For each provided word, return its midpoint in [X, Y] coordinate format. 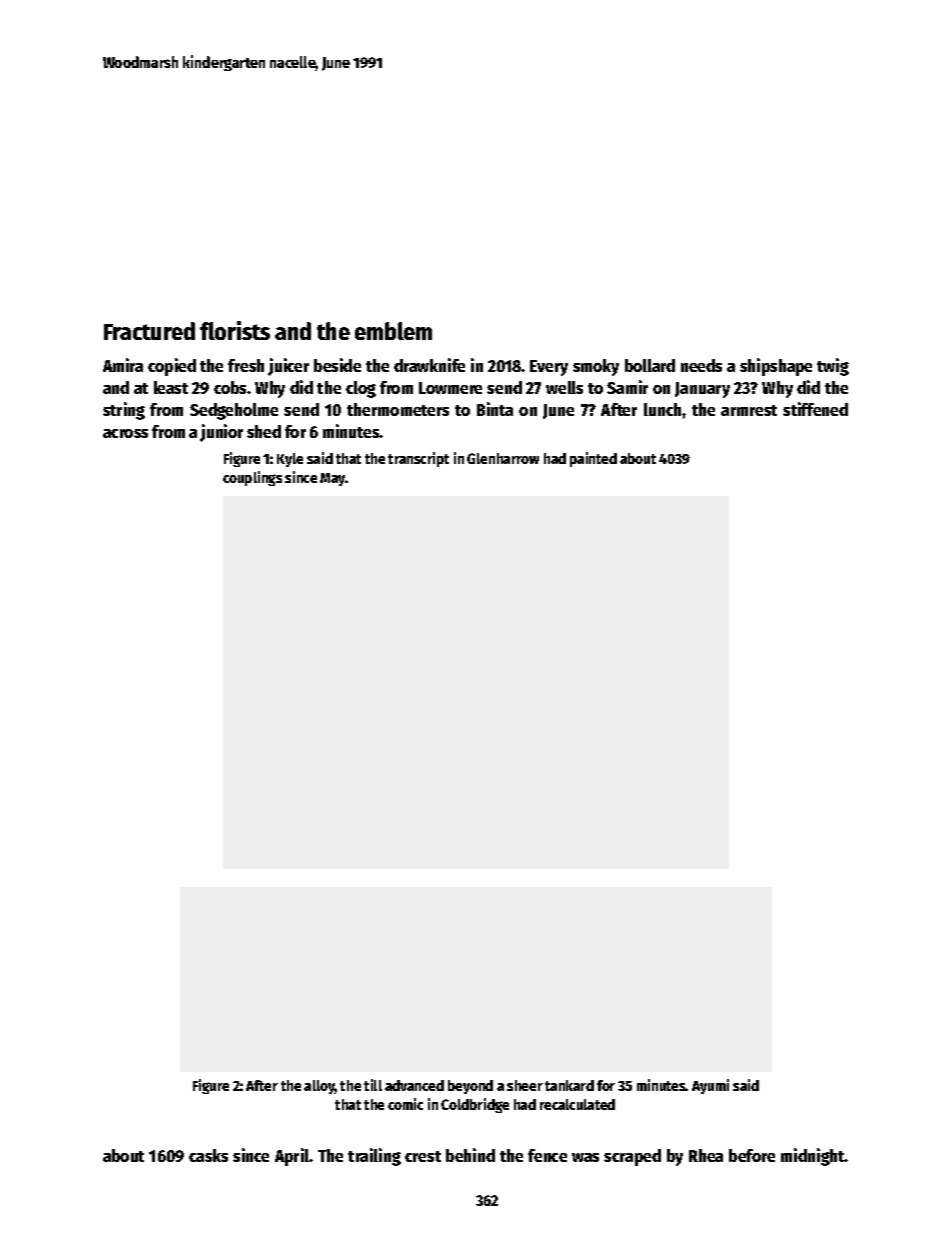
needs [701, 365]
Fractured [149, 331]
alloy [319, 1087]
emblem [393, 331]
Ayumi [710, 1086]
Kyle [290, 460]
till [373, 1085]
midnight [813, 1157]
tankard [569, 1085]
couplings [252, 478]
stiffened [815, 409]
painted [593, 459]
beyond [470, 1087]
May [333, 479]
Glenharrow [503, 458]
